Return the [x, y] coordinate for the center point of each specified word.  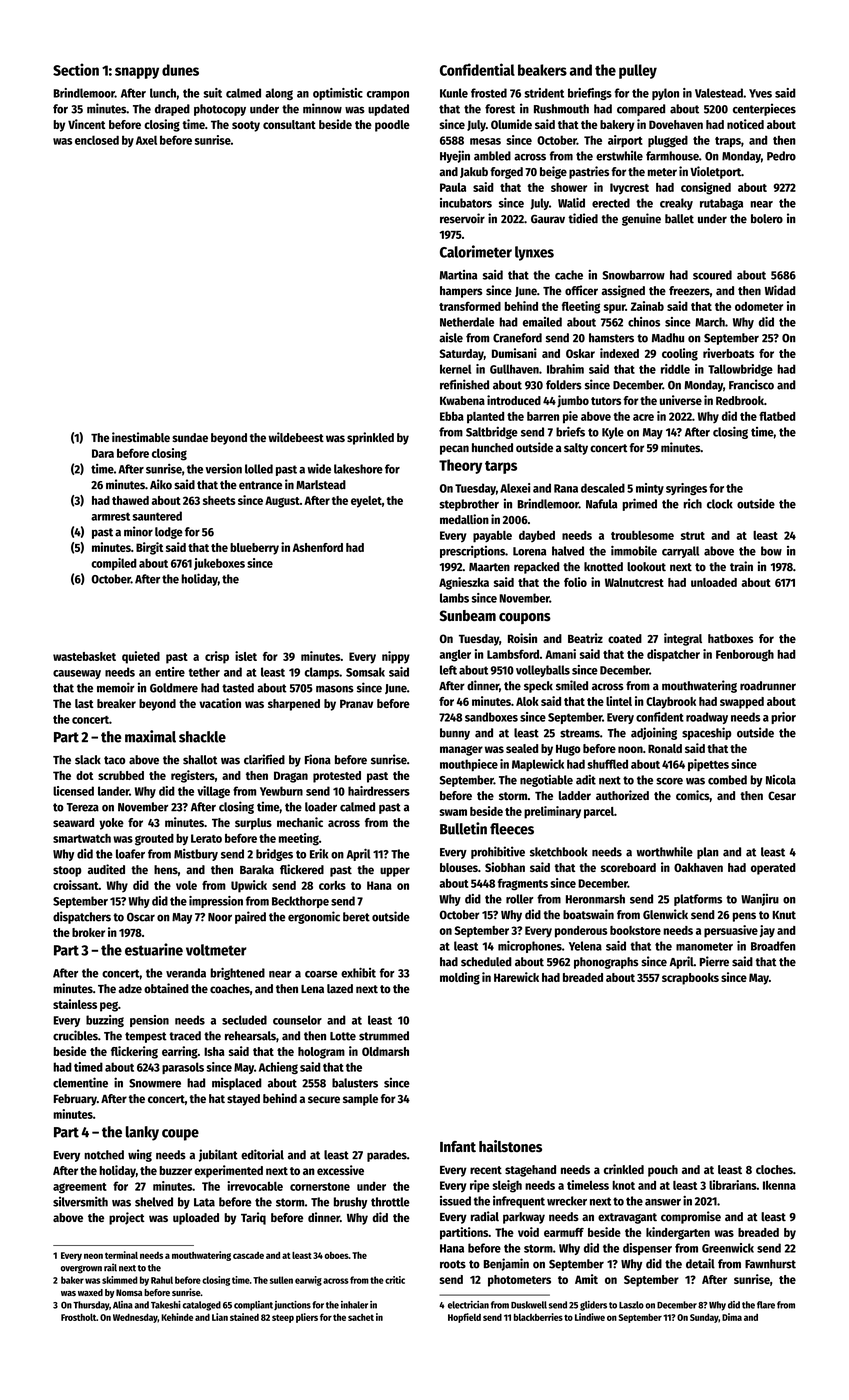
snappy [137, 73]
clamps [322, 673]
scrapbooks [690, 979]
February [75, 1100]
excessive [340, 1170]
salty [576, 449]
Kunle [454, 93]
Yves [760, 93]
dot [84, 775]
